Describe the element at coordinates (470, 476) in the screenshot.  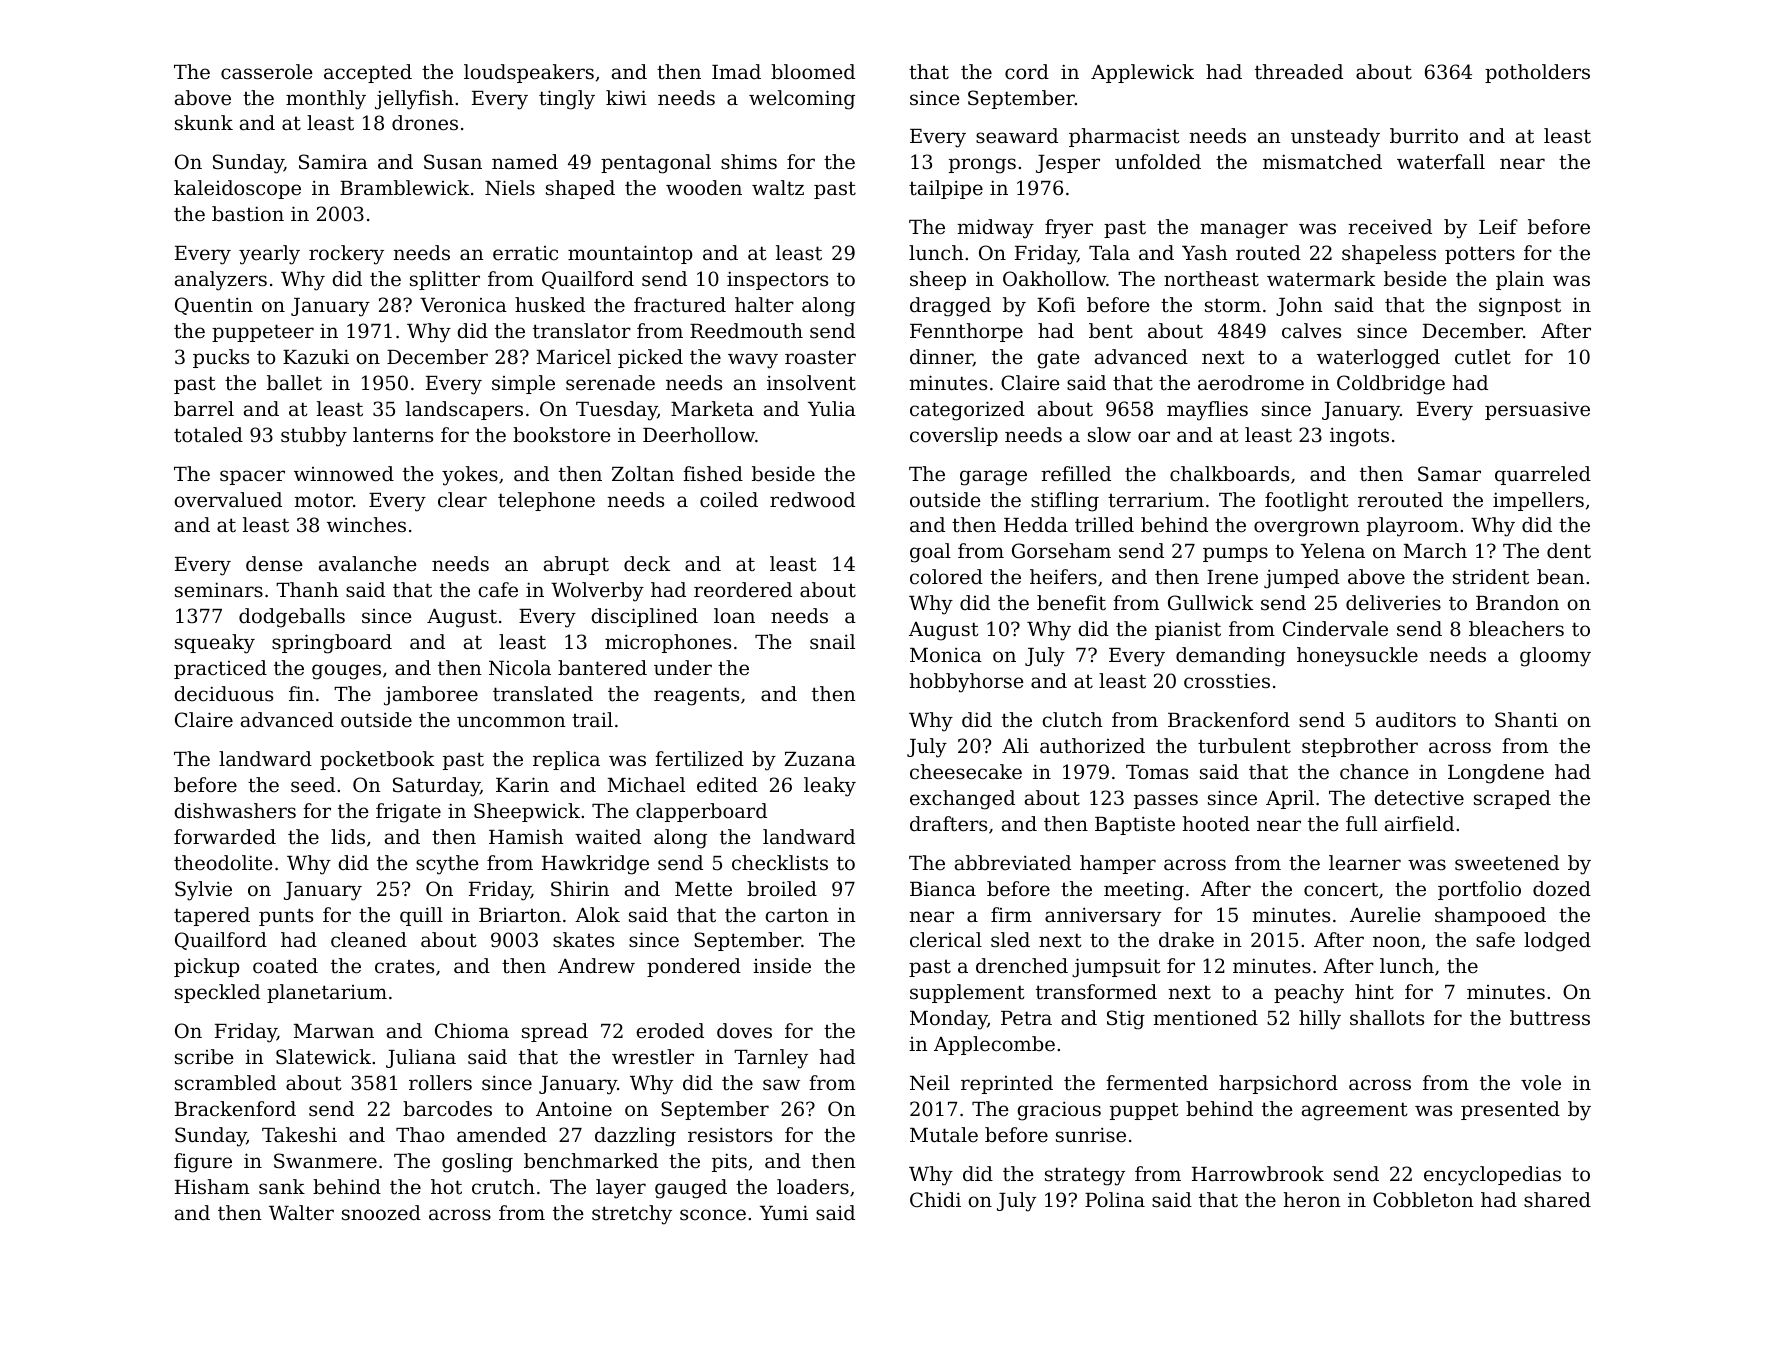
I see `yokes` at that location.
